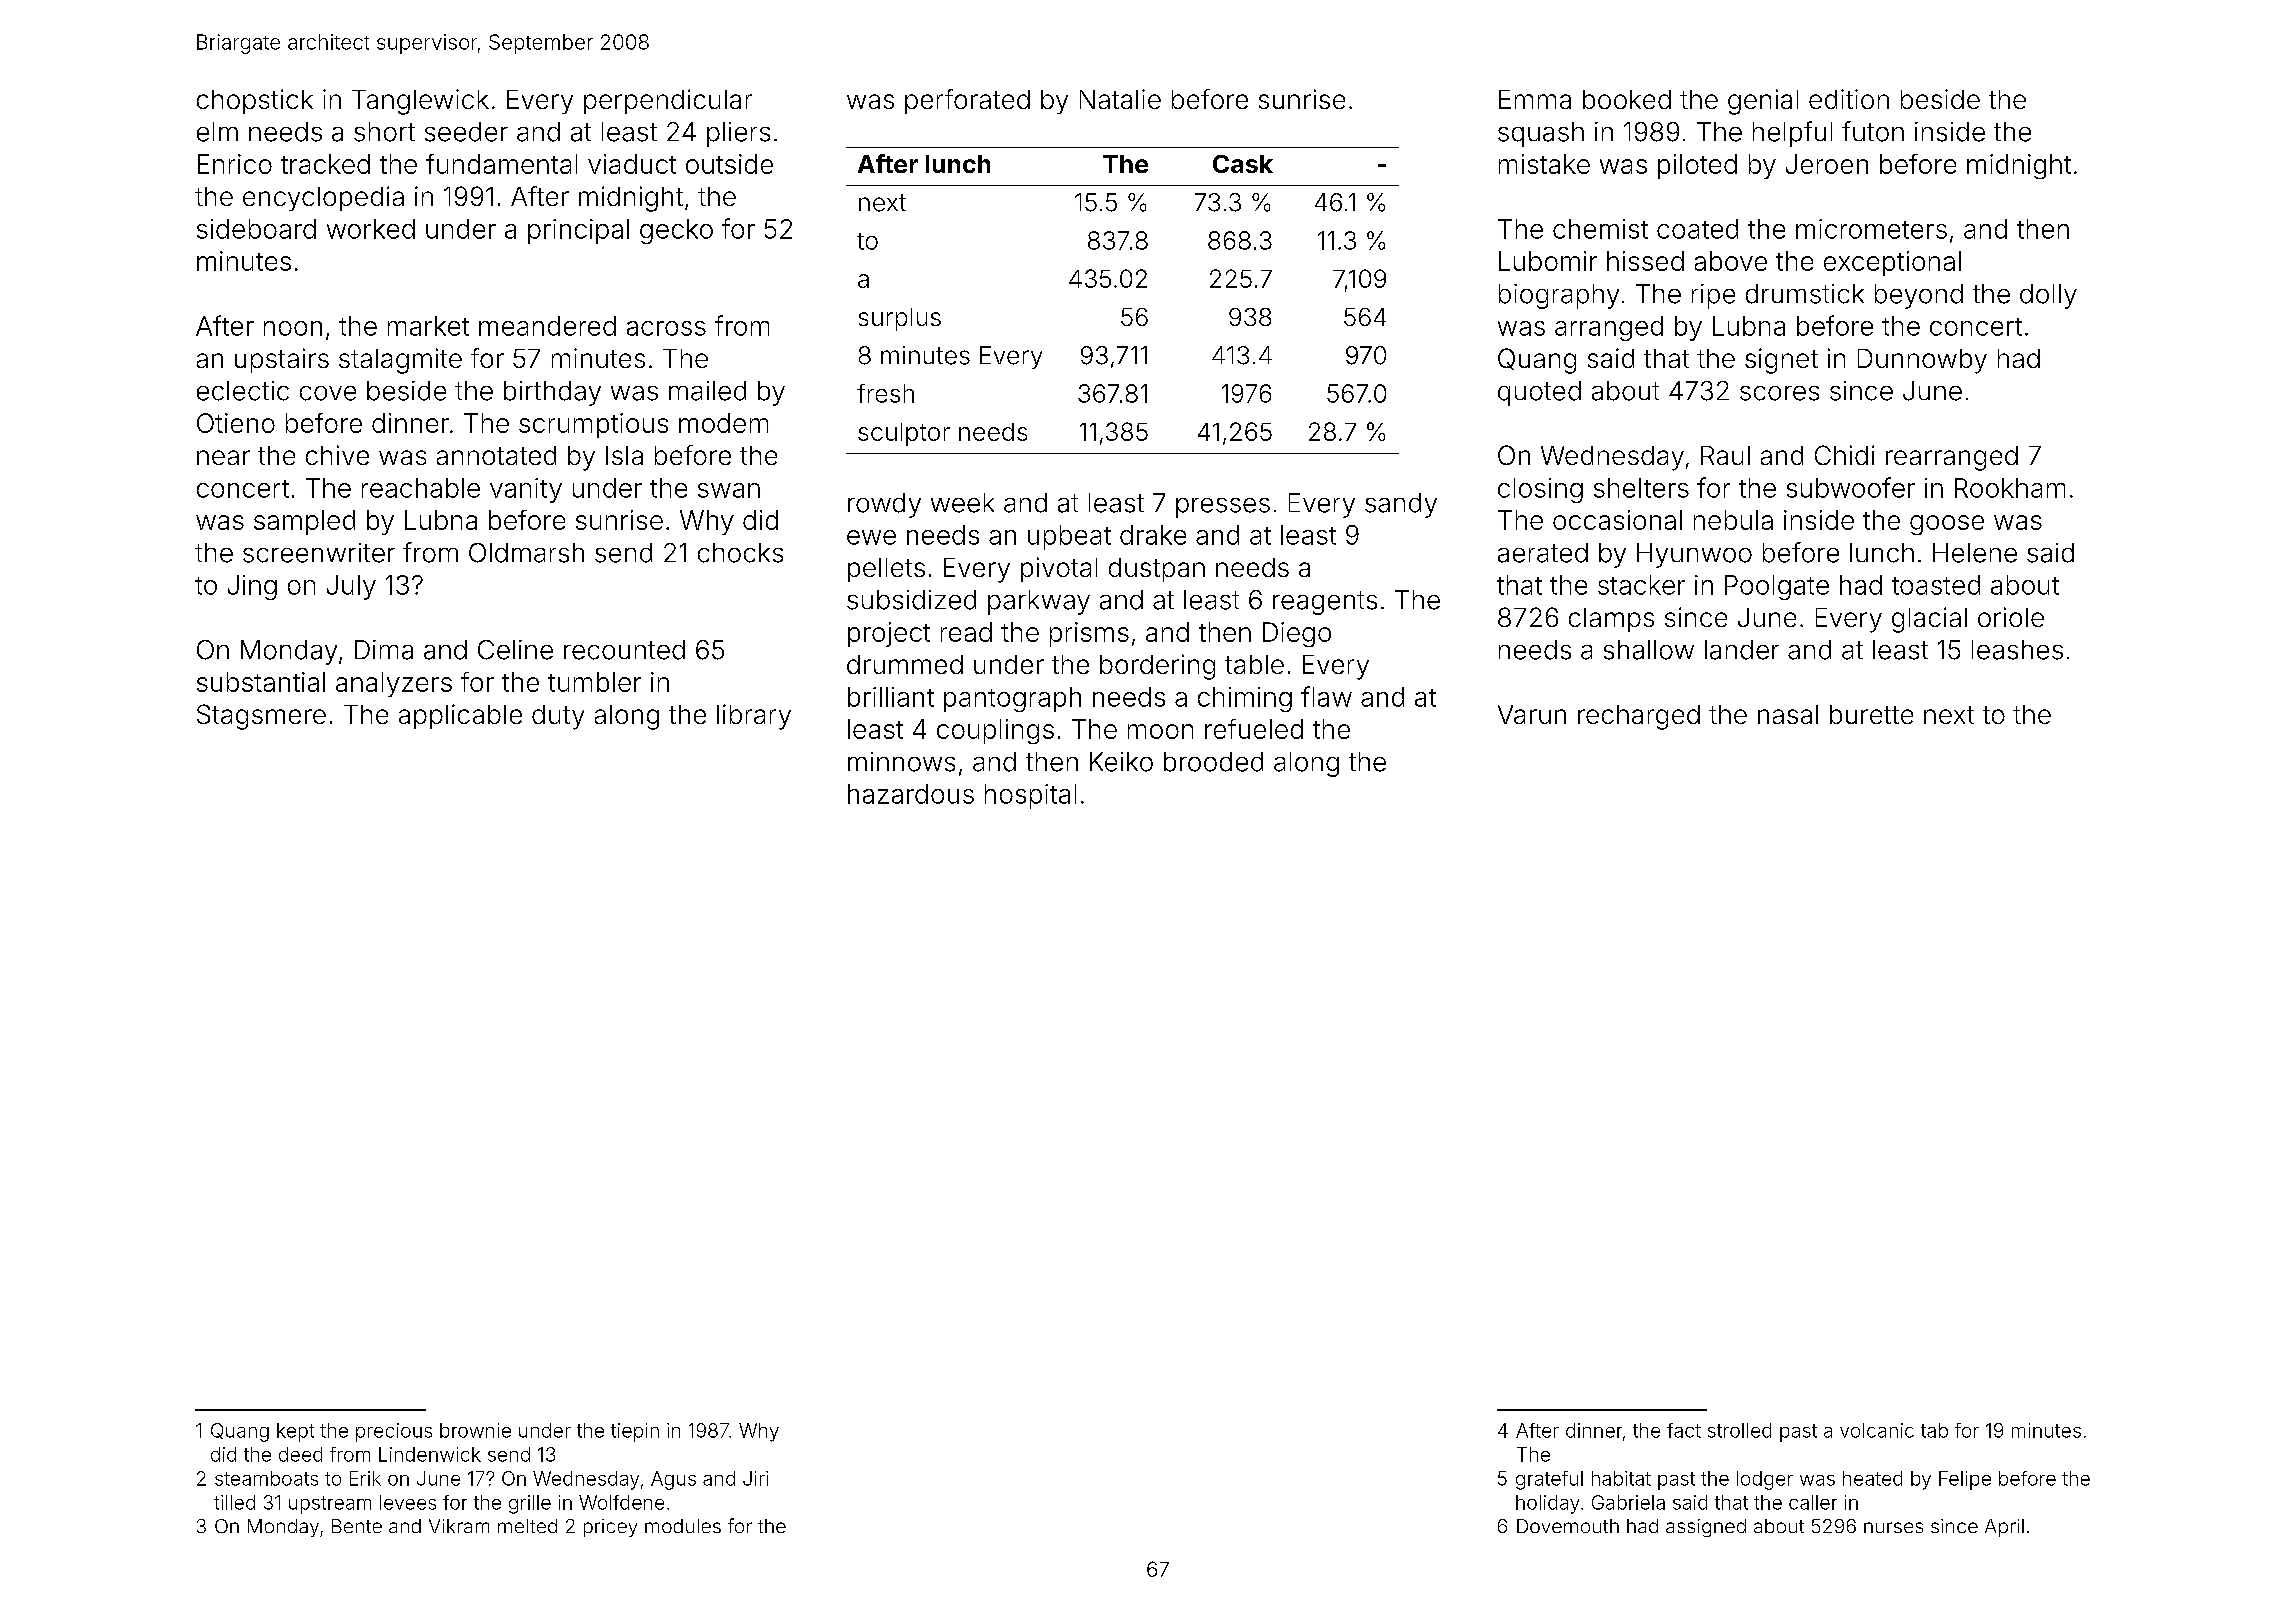 The height and width of the screenshot is (1620, 2292). Describe the element at coordinates (683, 1526) in the screenshot. I see `modules` at that location.
